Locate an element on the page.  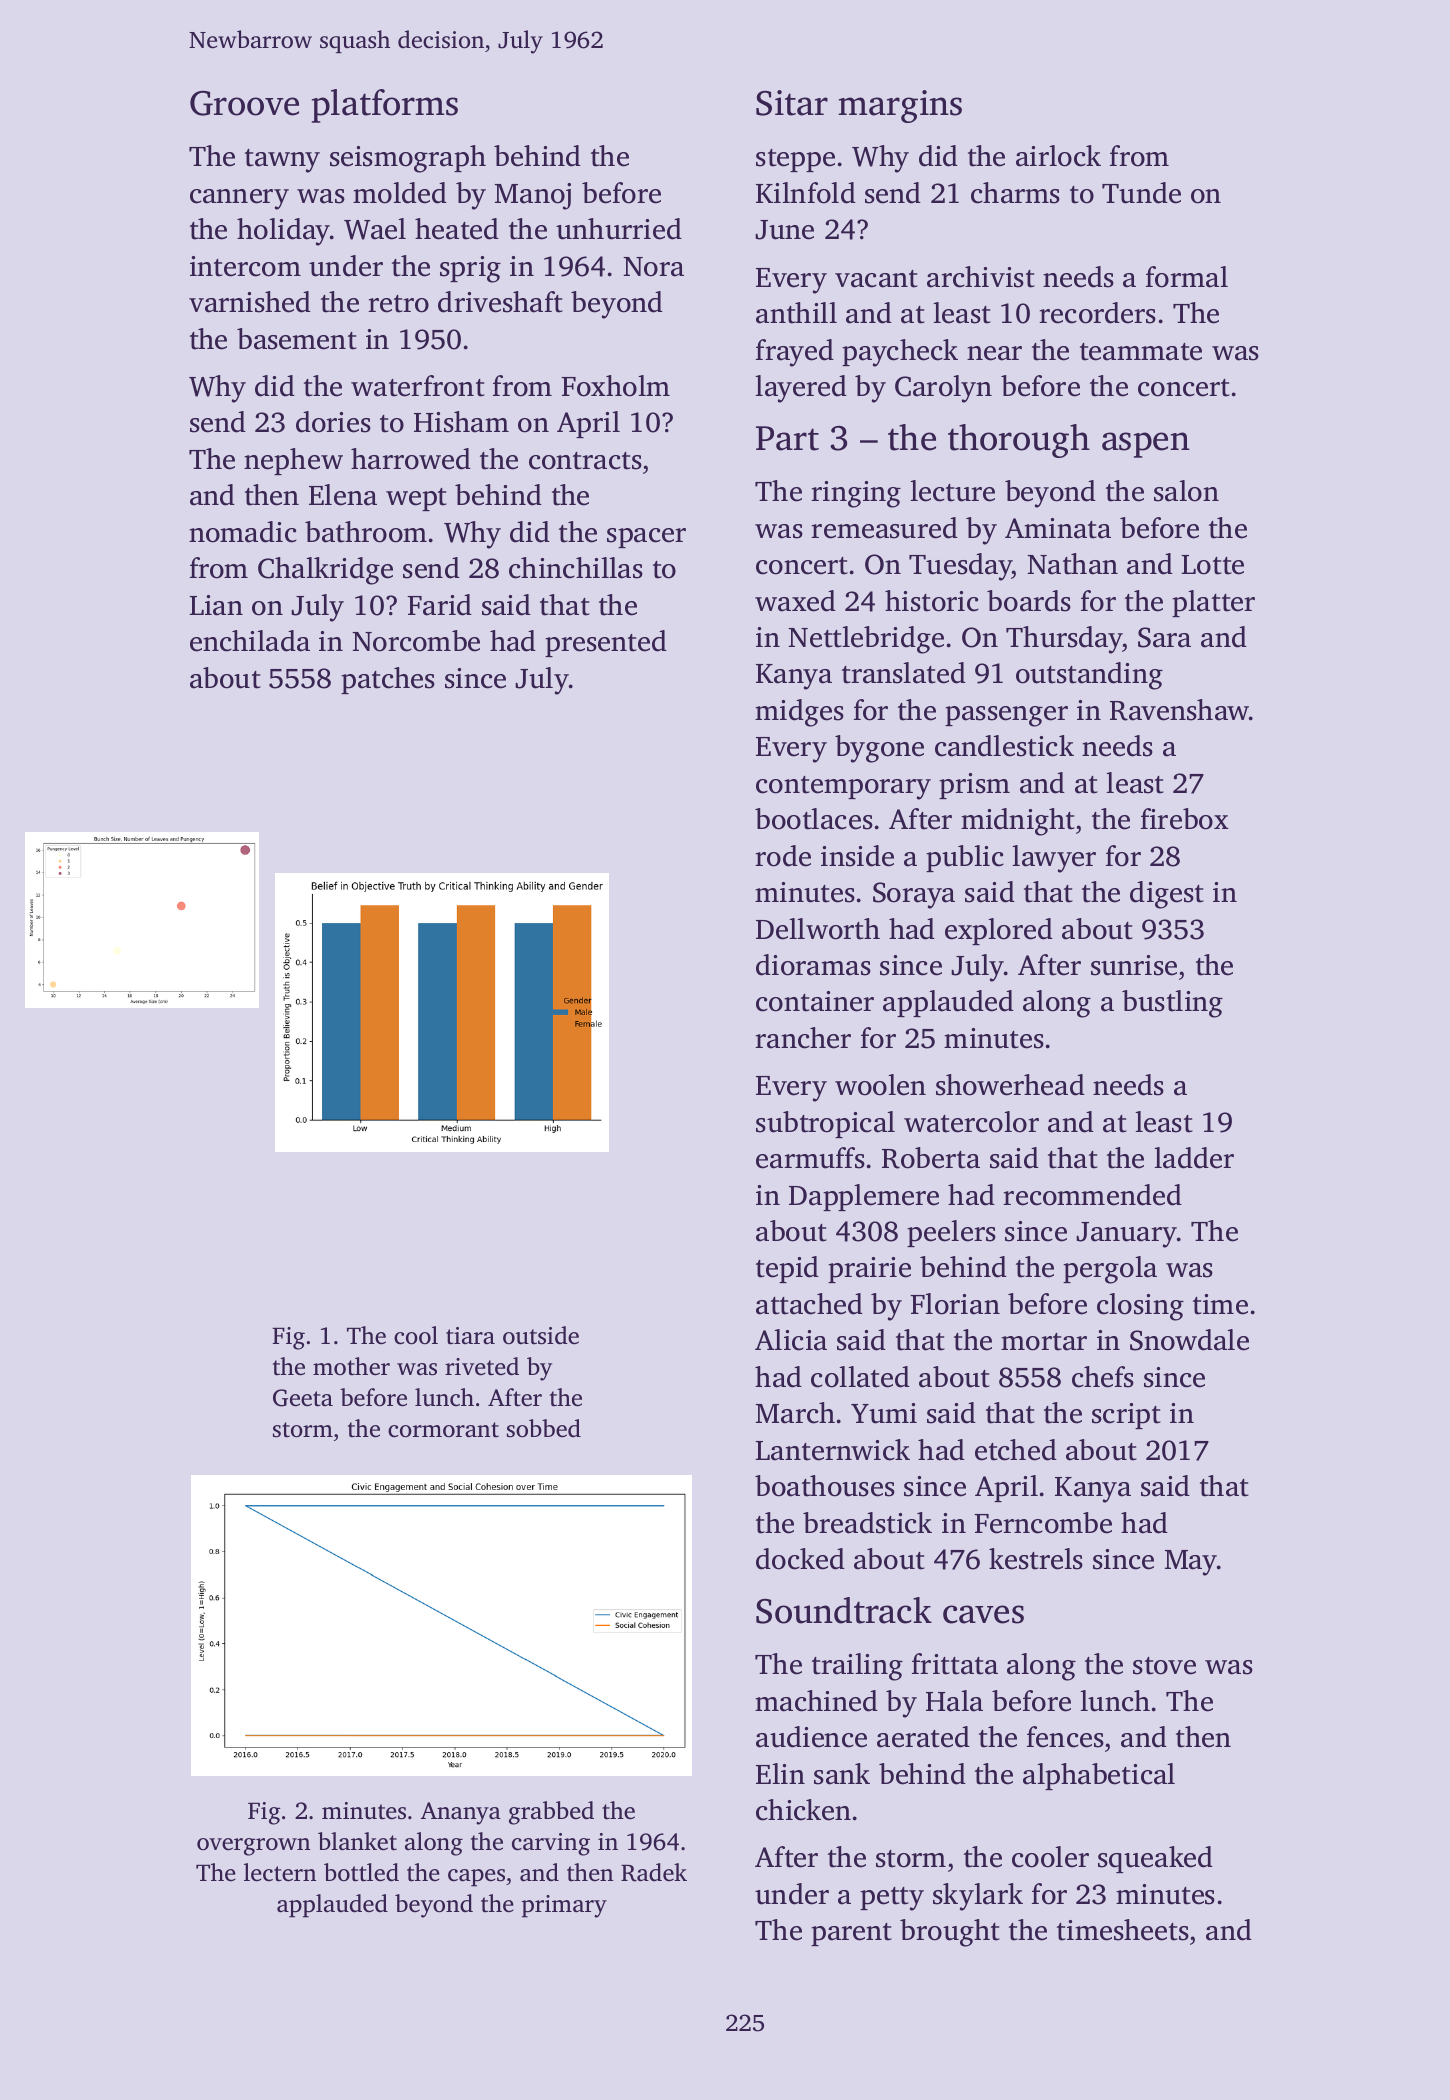
Geeta is located at coordinates (303, 1398).
